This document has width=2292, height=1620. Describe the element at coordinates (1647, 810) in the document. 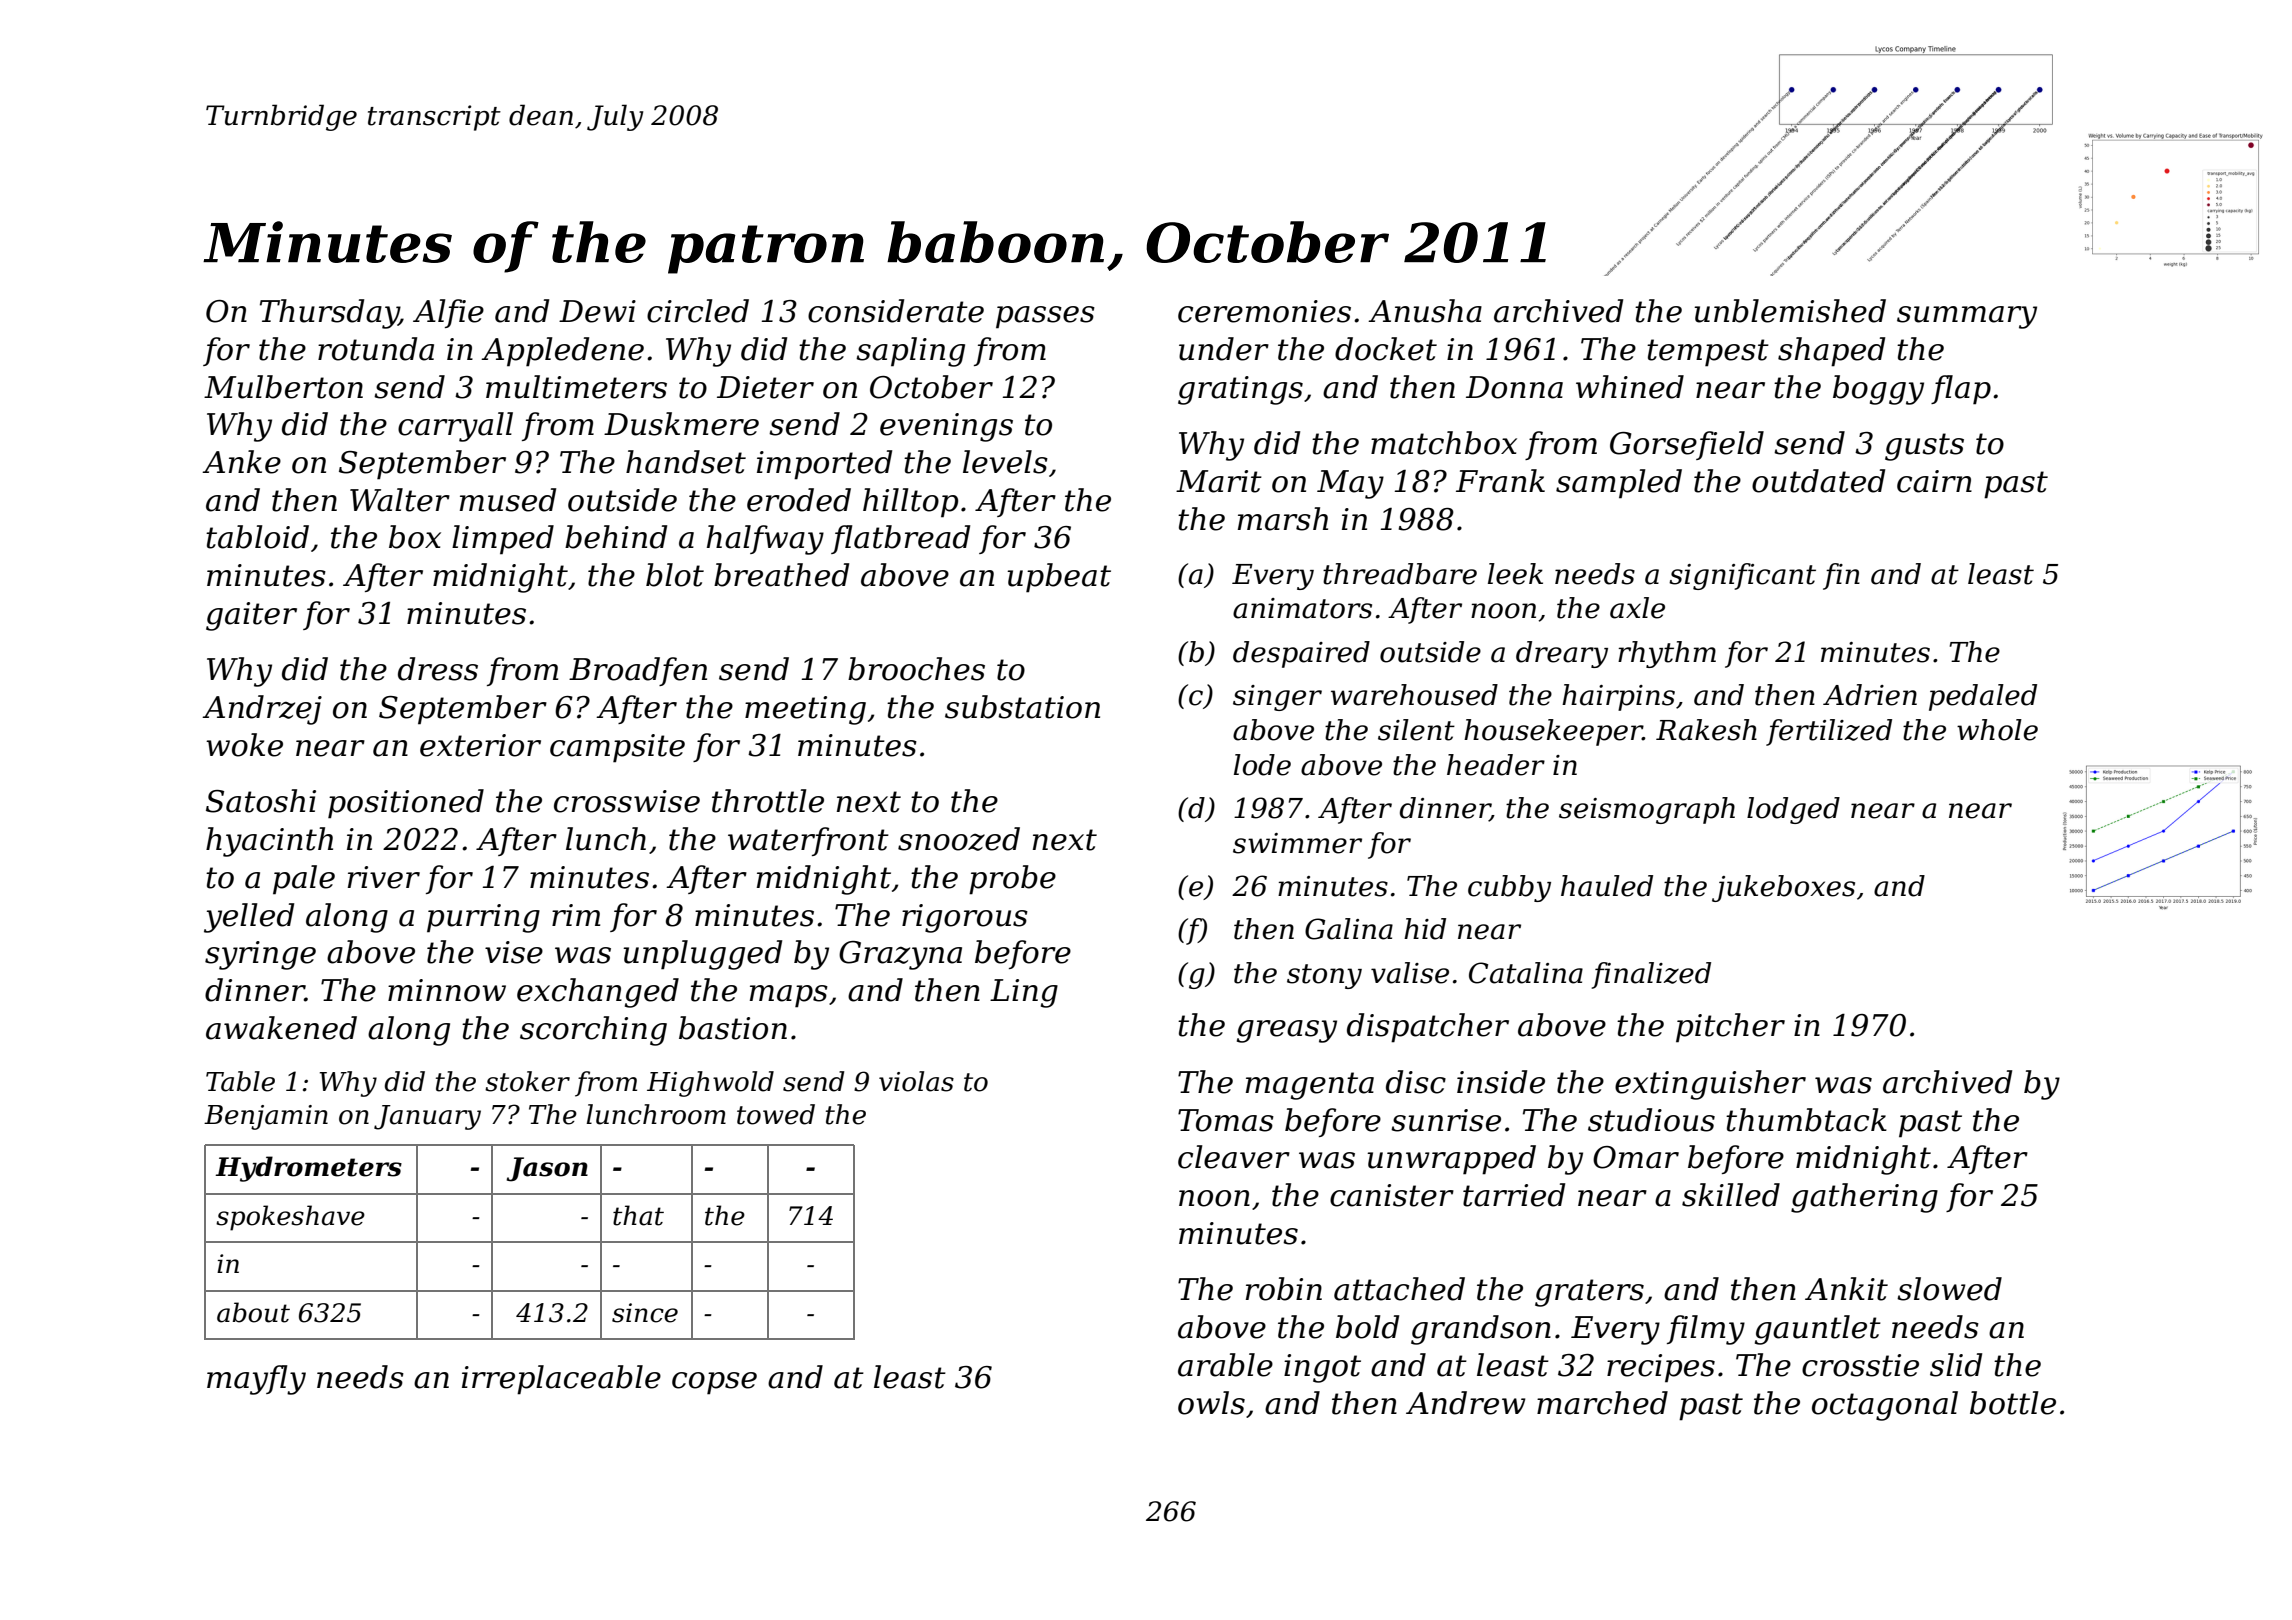

I see `seismograph` at that location.
